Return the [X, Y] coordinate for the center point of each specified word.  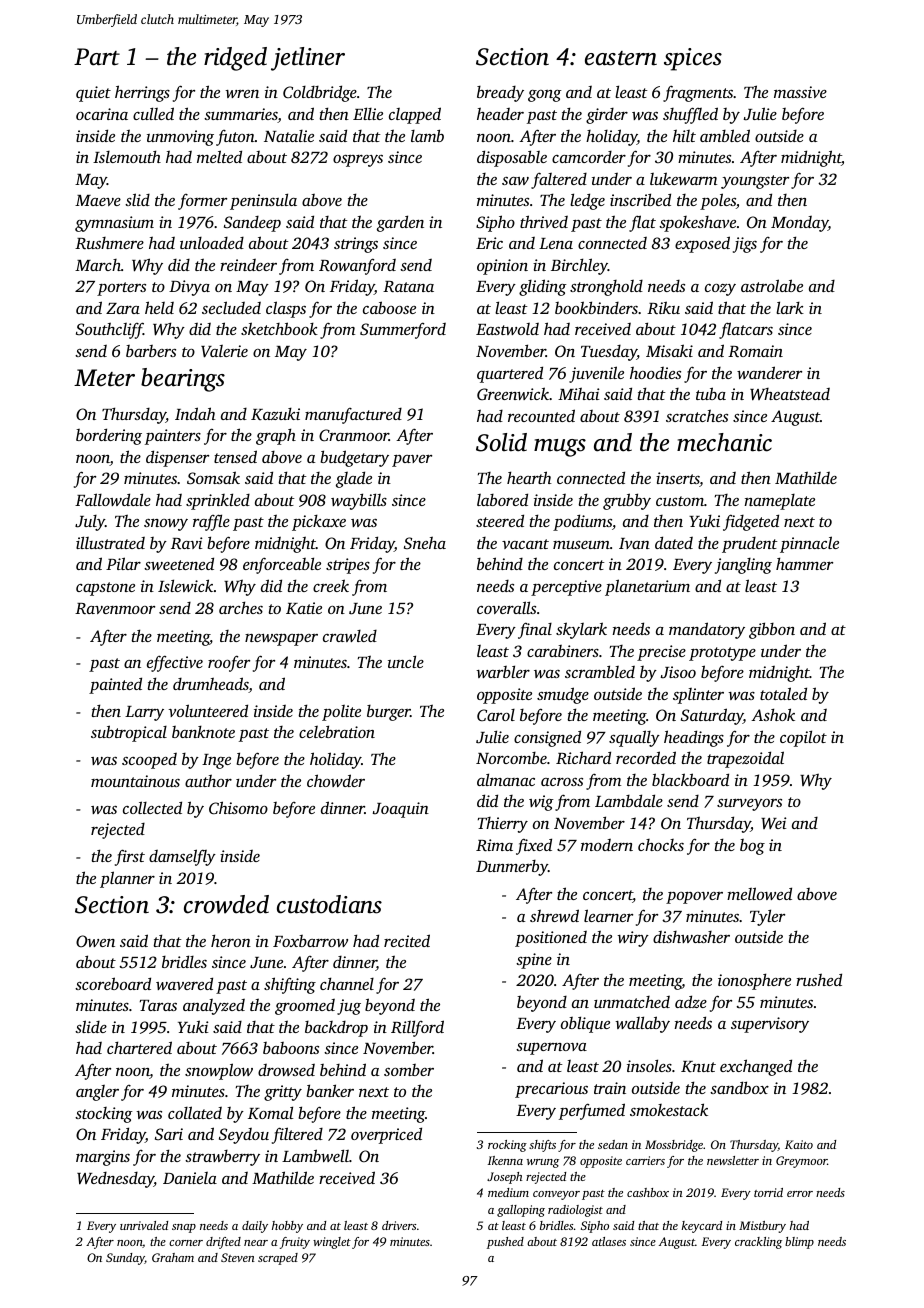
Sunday [125, 1259]
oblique [585, 1024]
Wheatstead [790, 394]
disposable [512, 158]
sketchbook [279, 328]
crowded [226, 904]
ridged [235, 59]
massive [800, 92]
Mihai [578, 393]
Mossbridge [674, 1146]
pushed [505, 1243]
